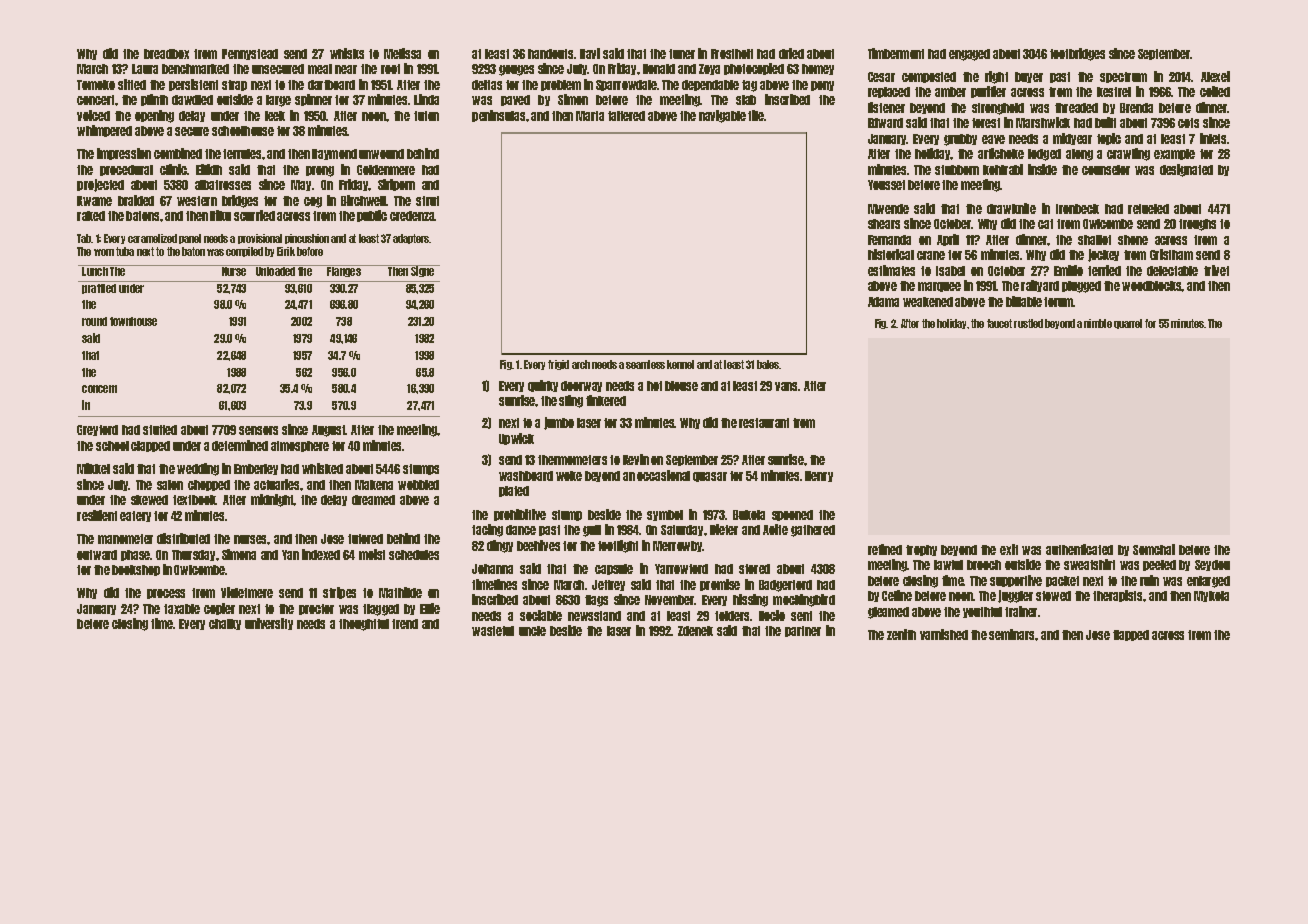 This page has height=924, width=1308. What do you see at coordinates (636, 459) in the page?
I see `Kevin` at bounding box center [636, 459].
